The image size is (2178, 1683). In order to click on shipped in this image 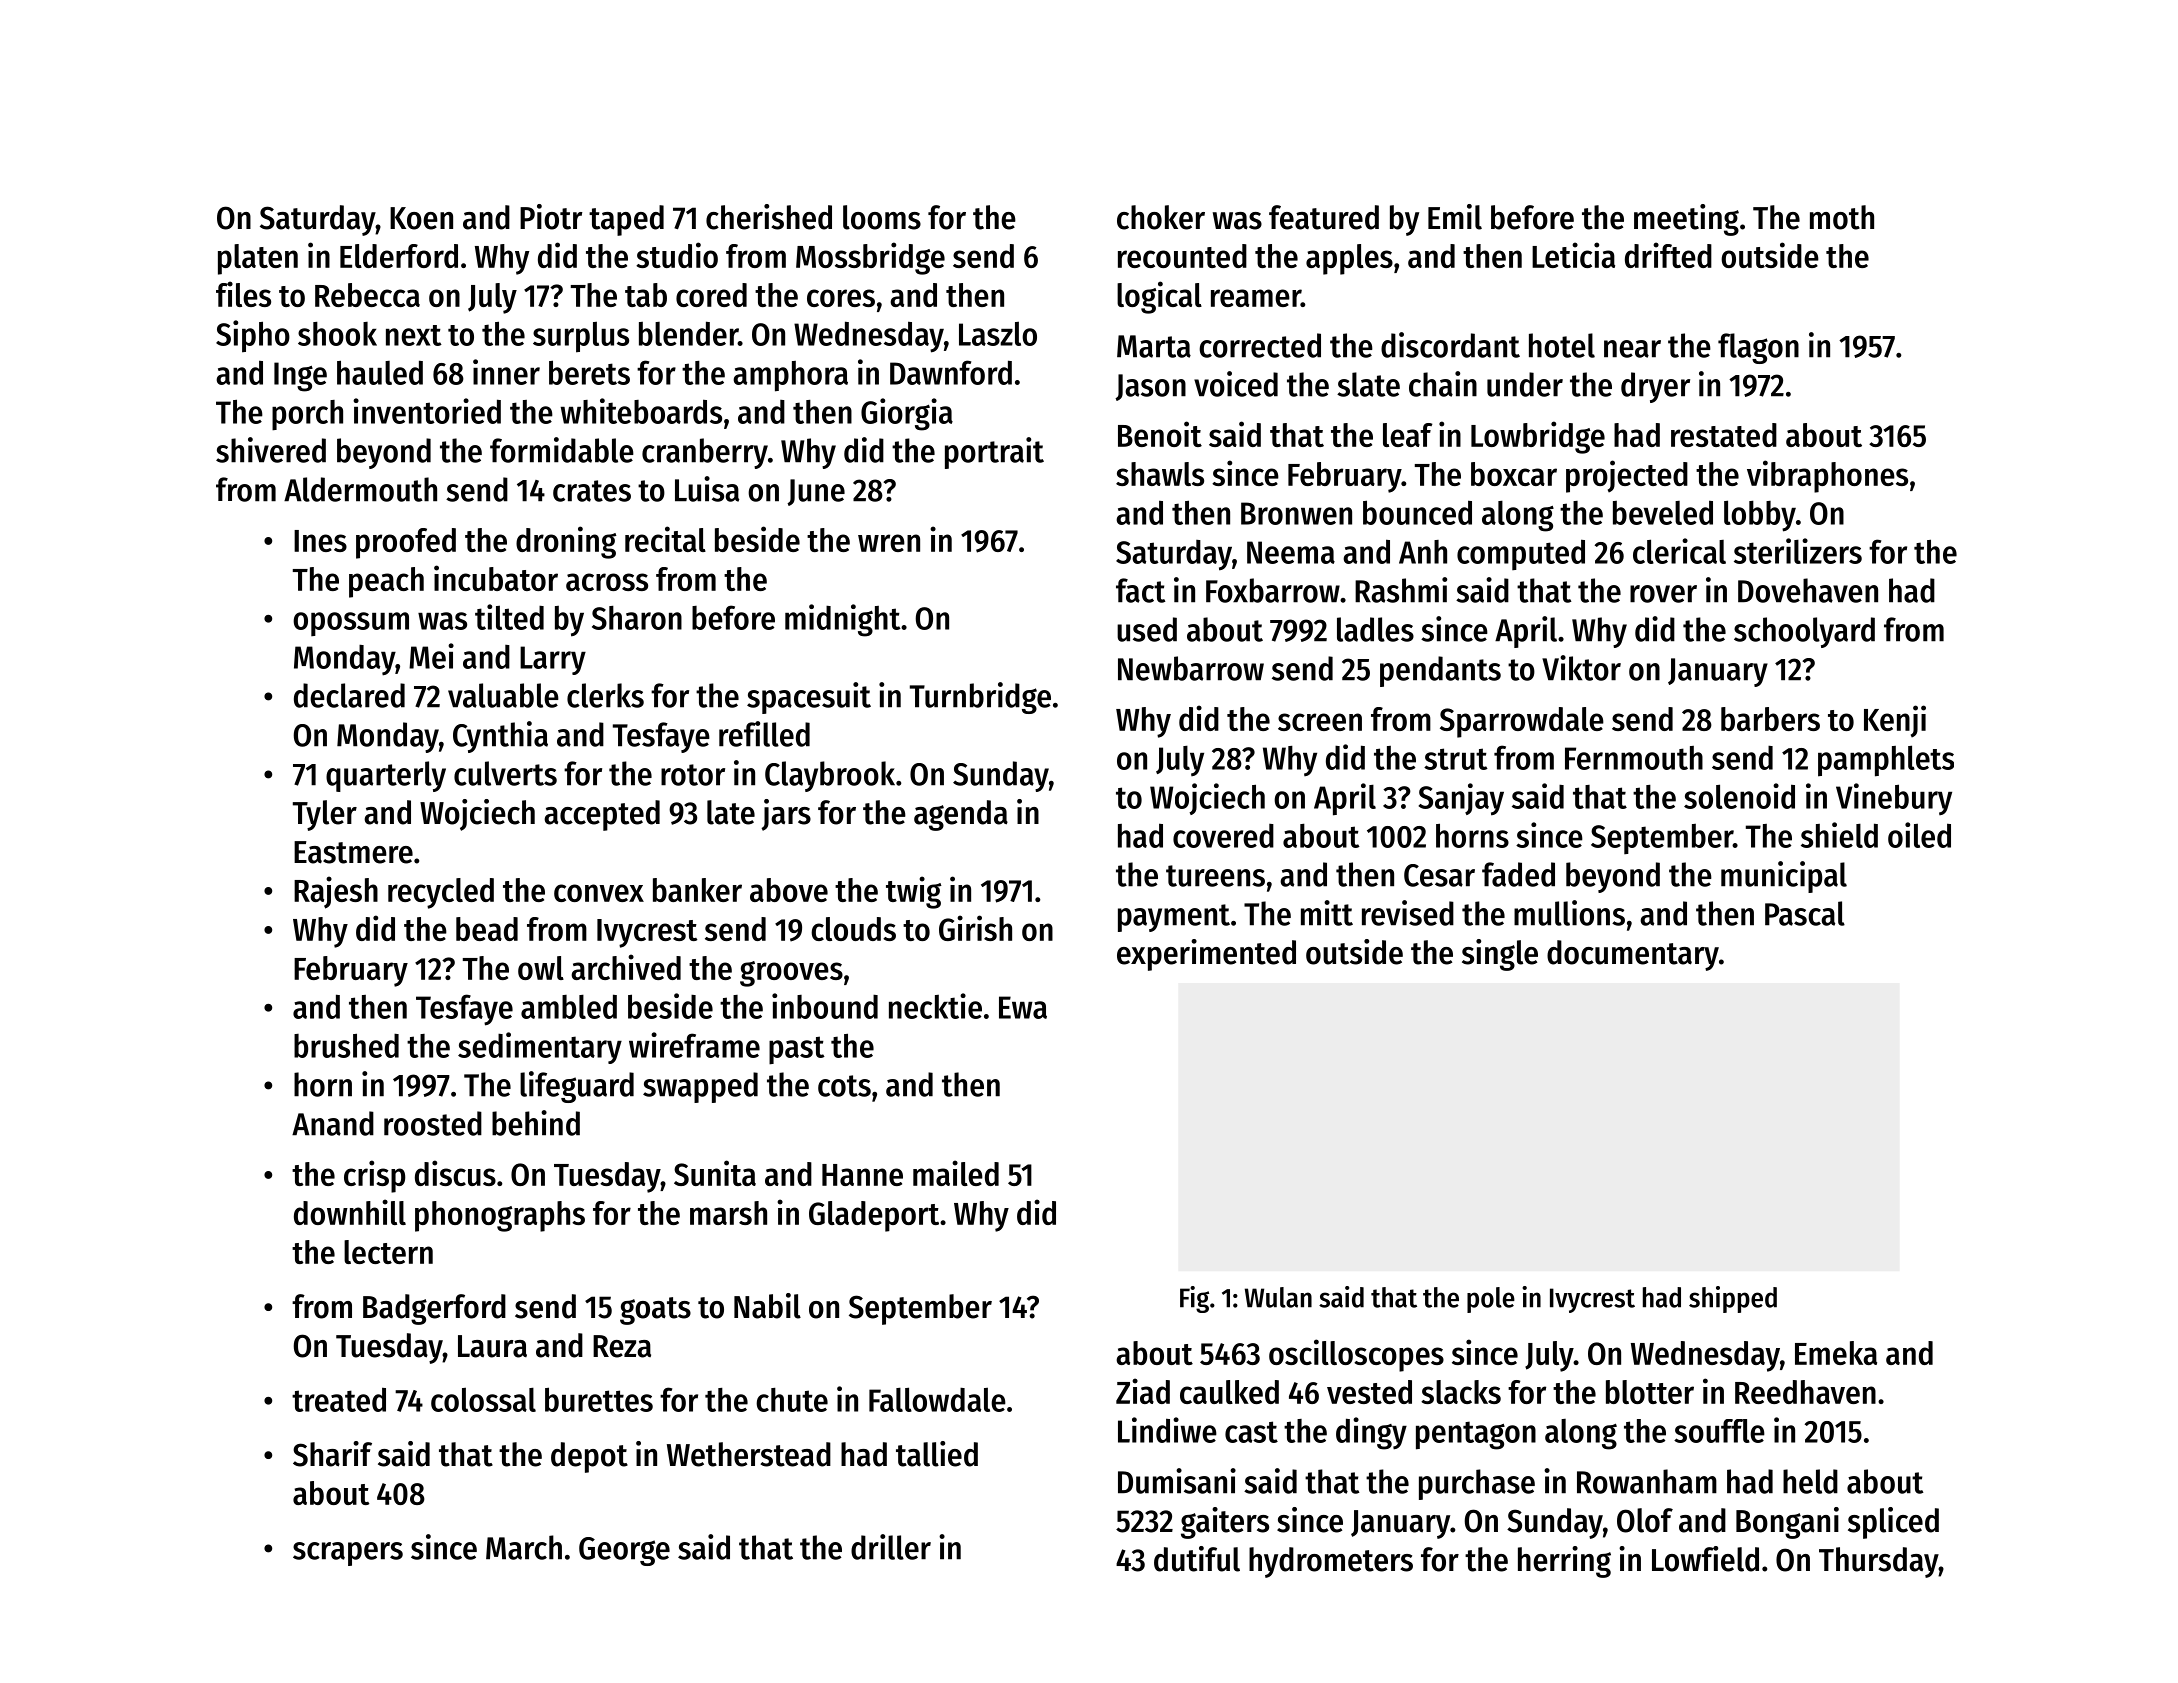, I will do `click(1733, 1299)`.
